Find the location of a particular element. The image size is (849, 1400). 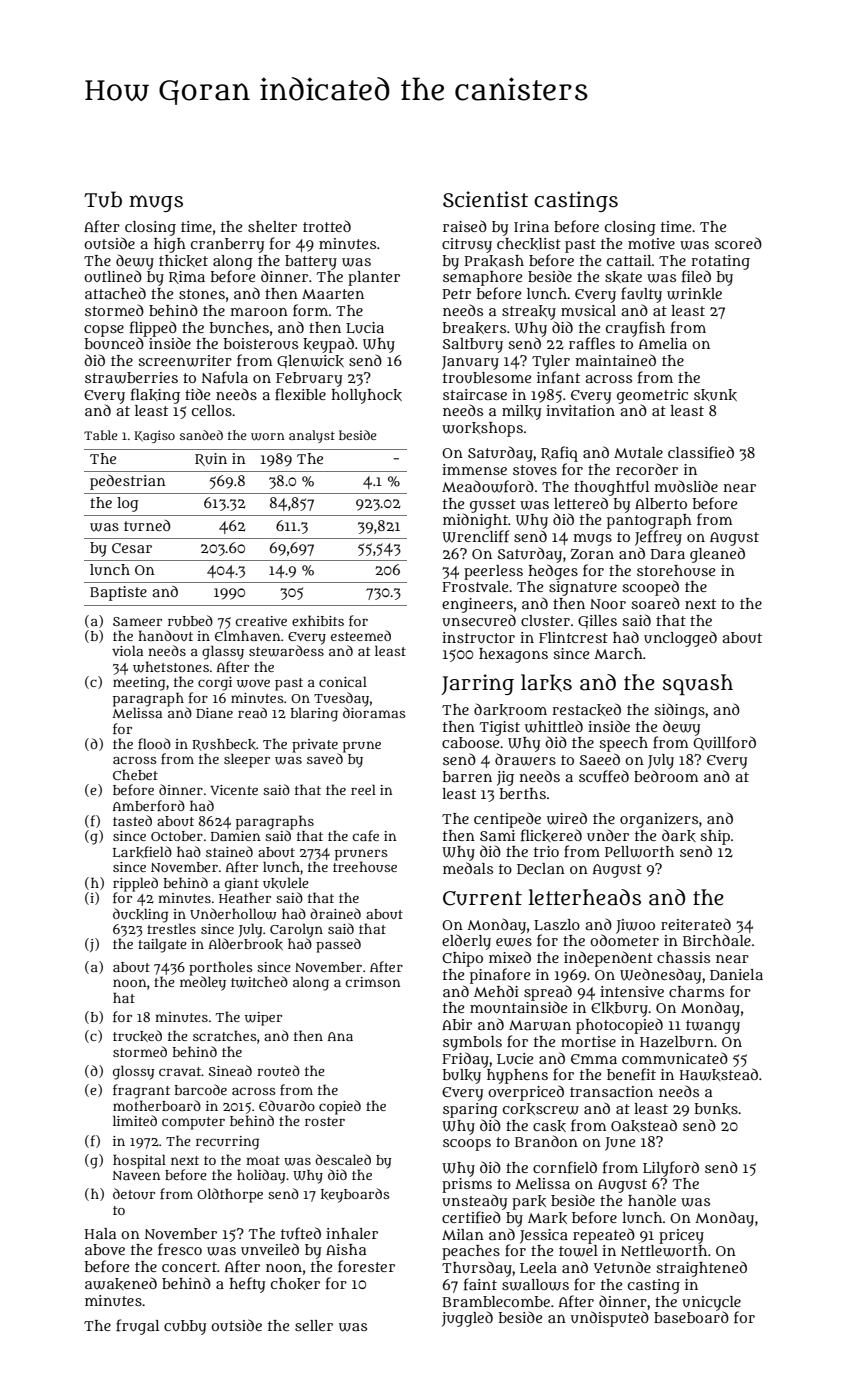

Petr is located at coordinates (456, 294).
